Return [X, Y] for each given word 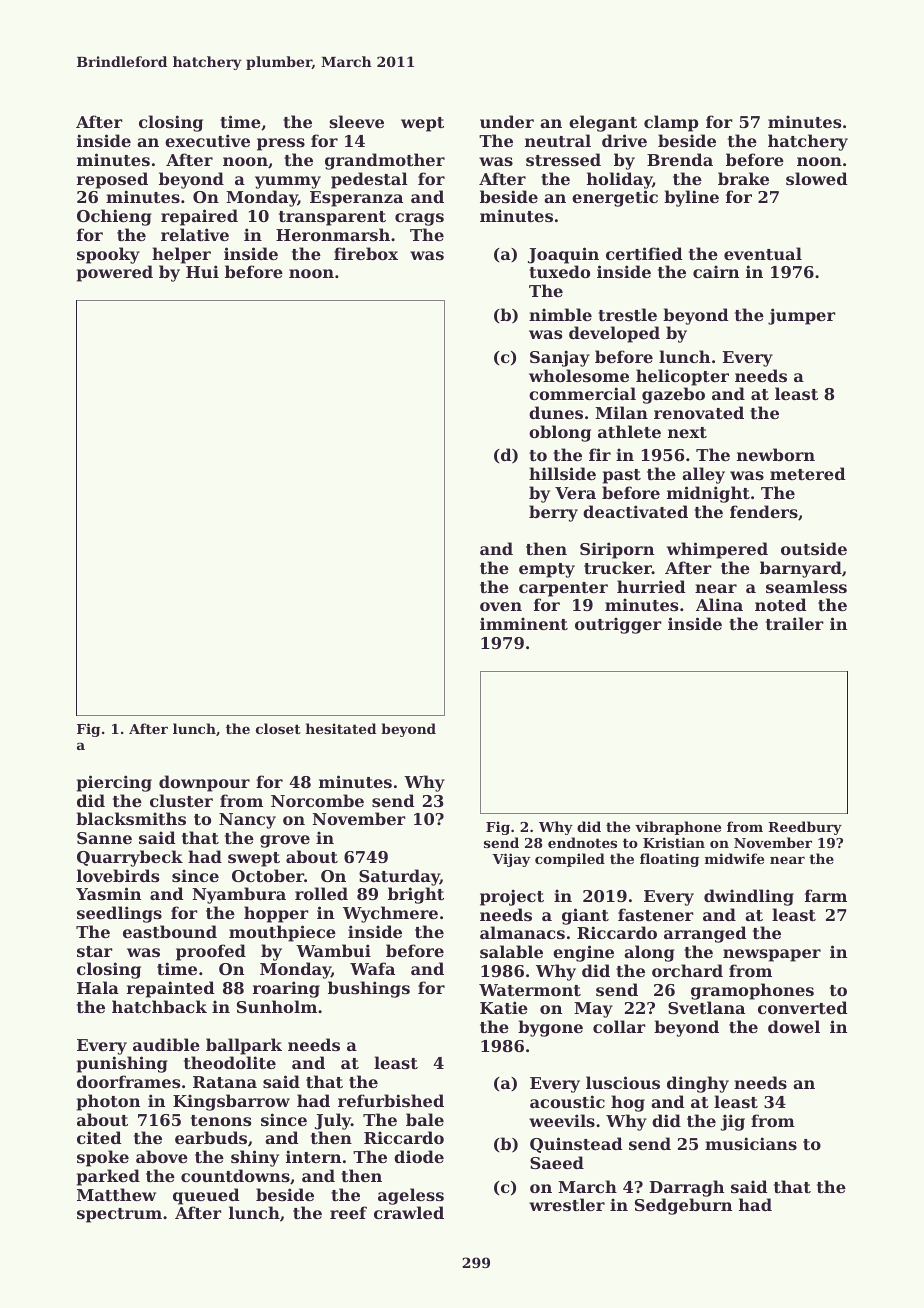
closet [278, 728]
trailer [795, 623]
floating [669, 860]
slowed [817, 178]
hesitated [341, 728]
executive [207, 140]
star [95, 951]
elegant [603, 123]
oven [501, 606]
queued [206, 1196]
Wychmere [390, 914]
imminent [524, 623]
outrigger [618, 625]
